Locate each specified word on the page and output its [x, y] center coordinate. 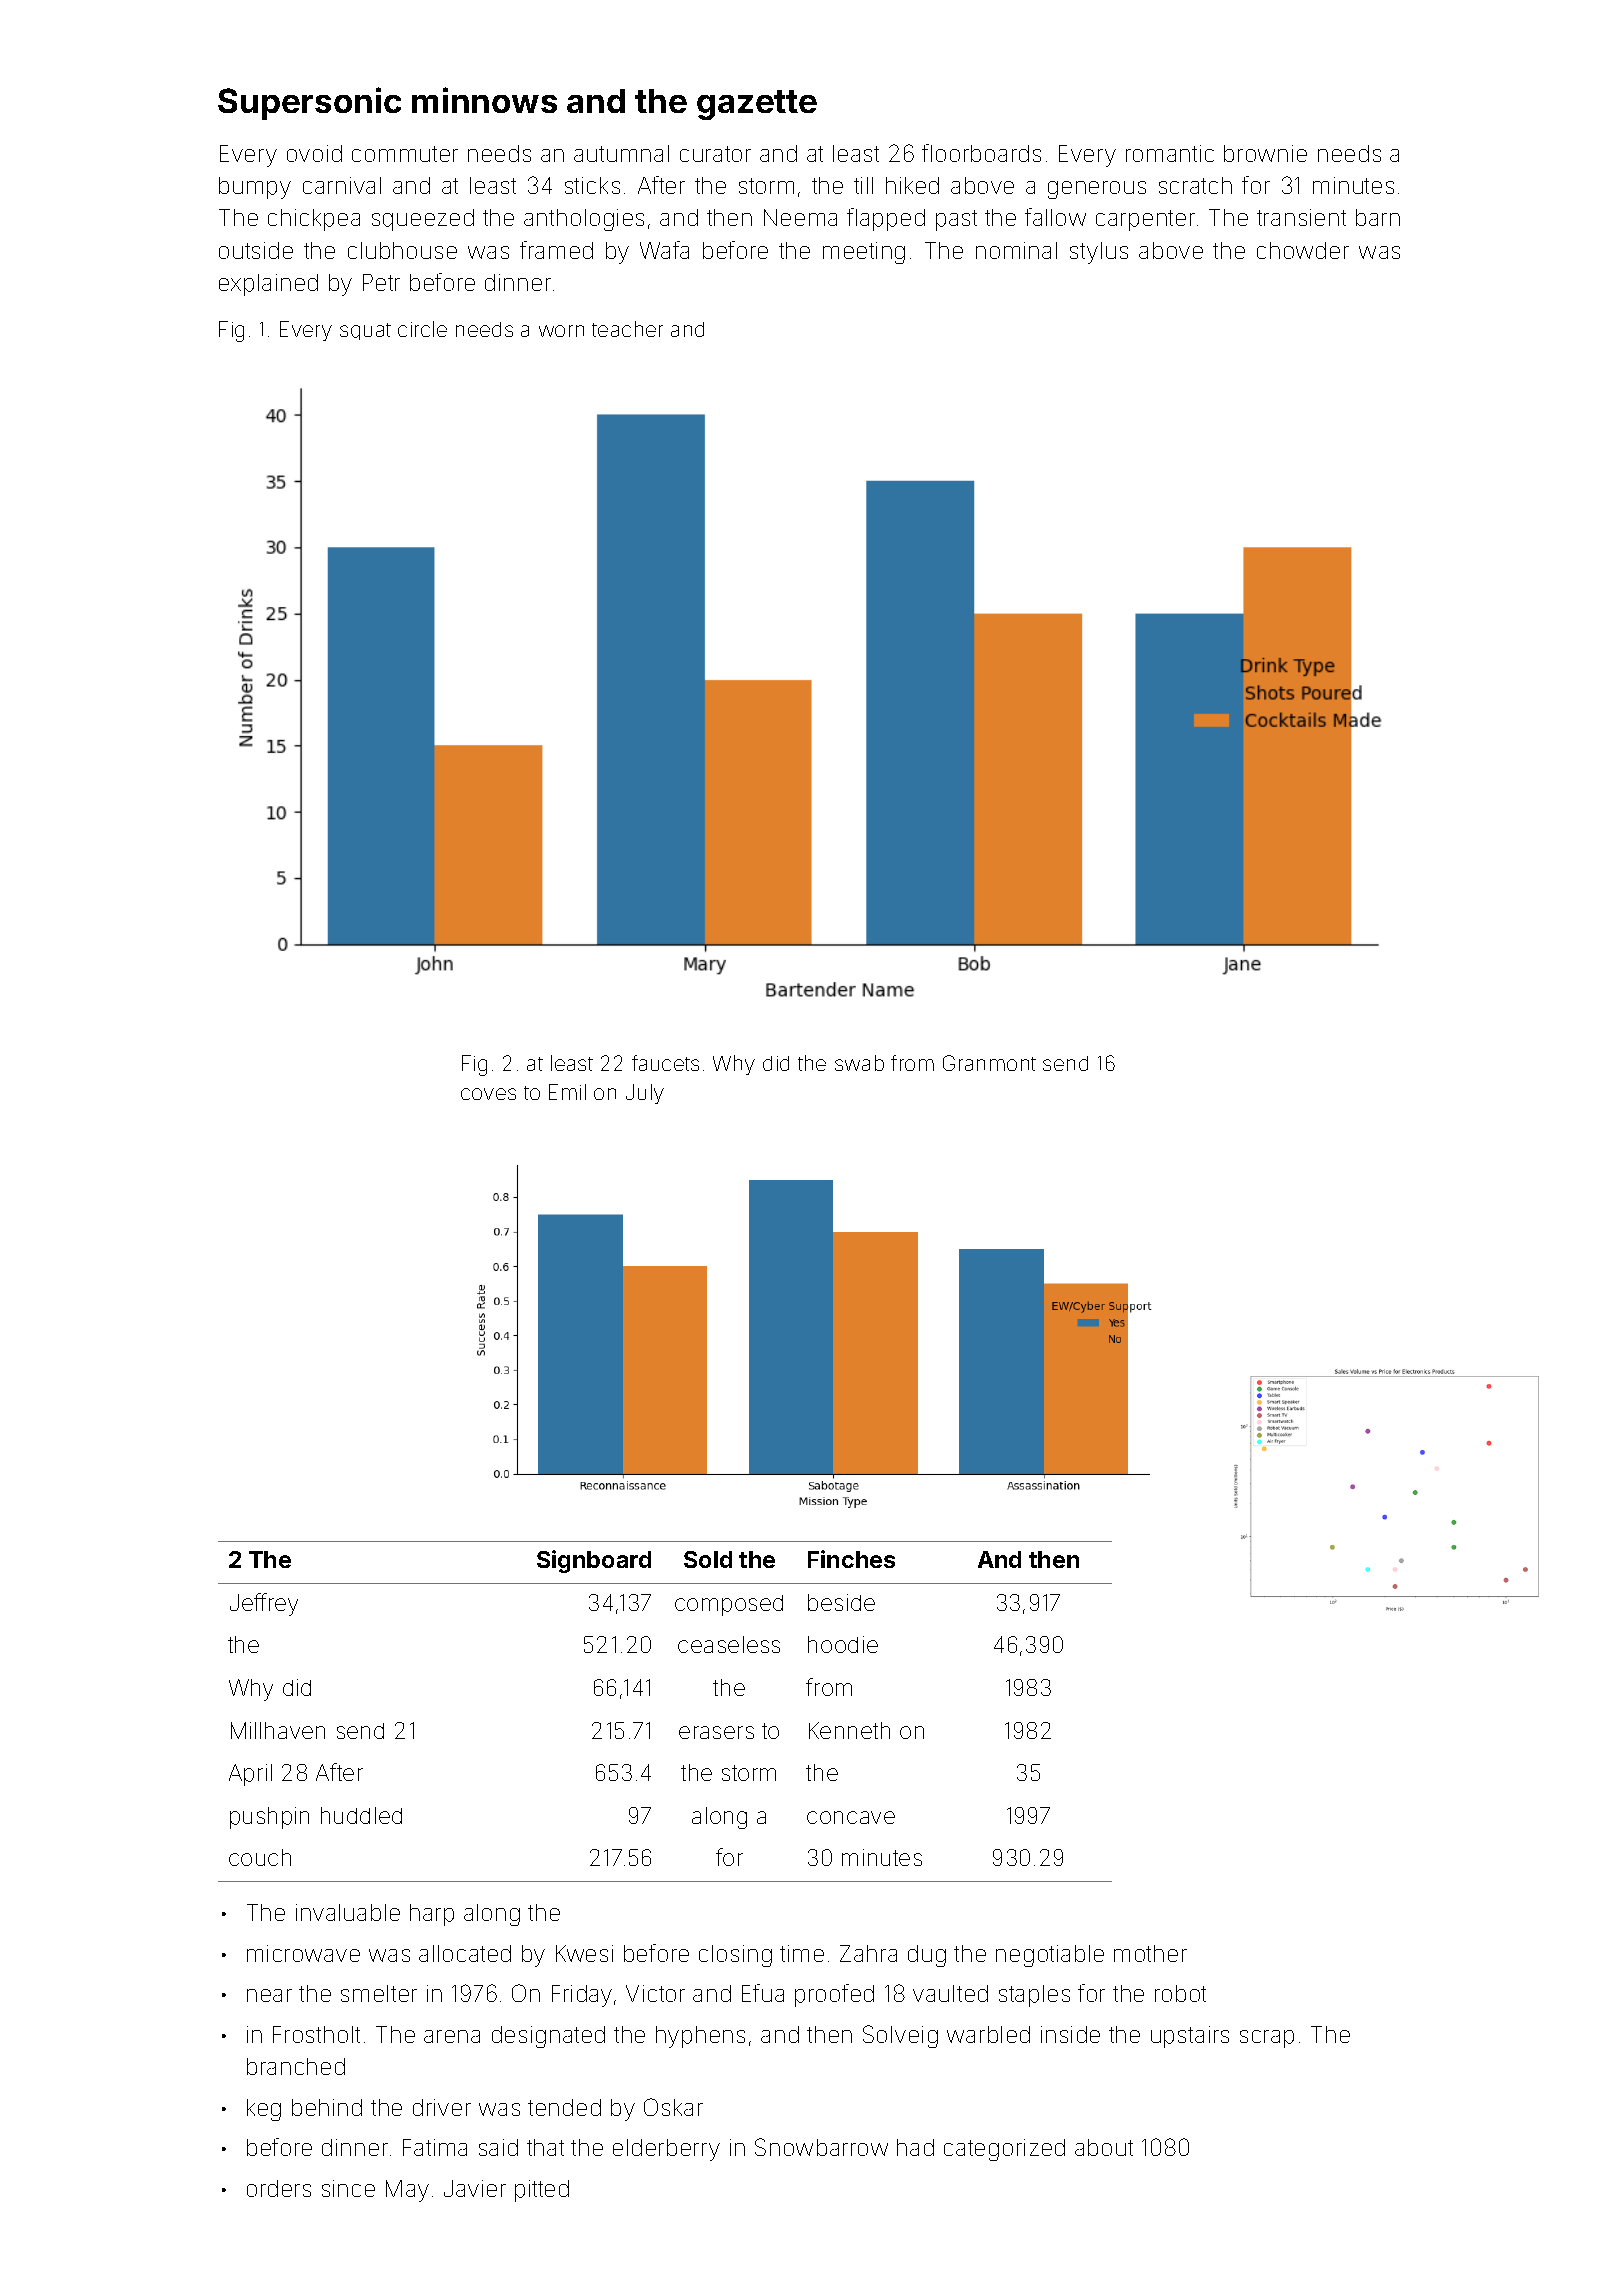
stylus [1099, 253]
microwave [303, 1953]
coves [488, 1094]
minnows [484, 100]
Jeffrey [264, 1604]
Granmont [989, 1063]
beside [841, 1602]
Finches [851, 1559]
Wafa [664, 250]
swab [859, 1063]
